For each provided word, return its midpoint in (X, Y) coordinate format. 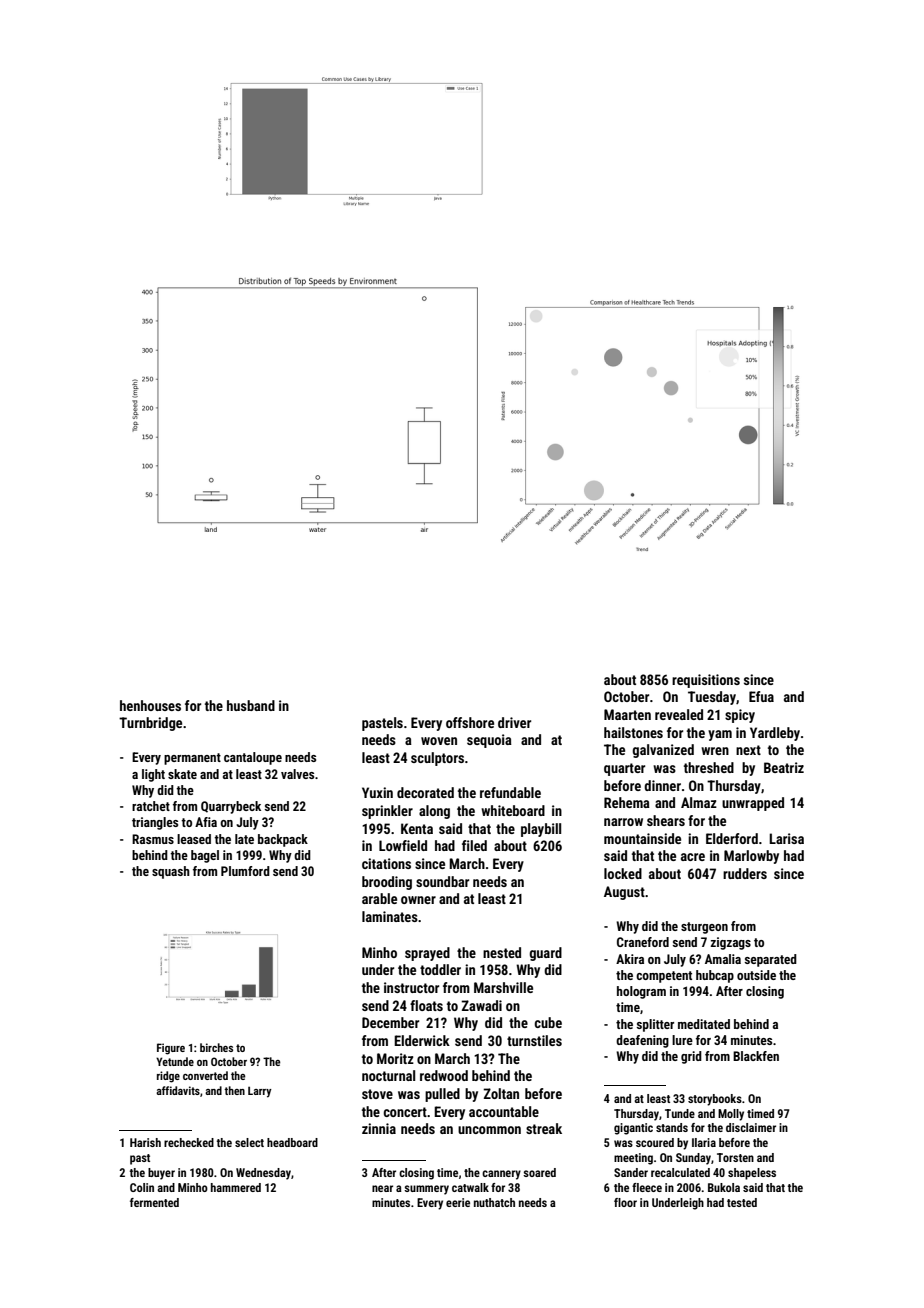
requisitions (706, 681)
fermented (154, 1202)
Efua (761, 696)
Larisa (786, 838)
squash (171, 872)
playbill (541, 830)
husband (251, 705)
